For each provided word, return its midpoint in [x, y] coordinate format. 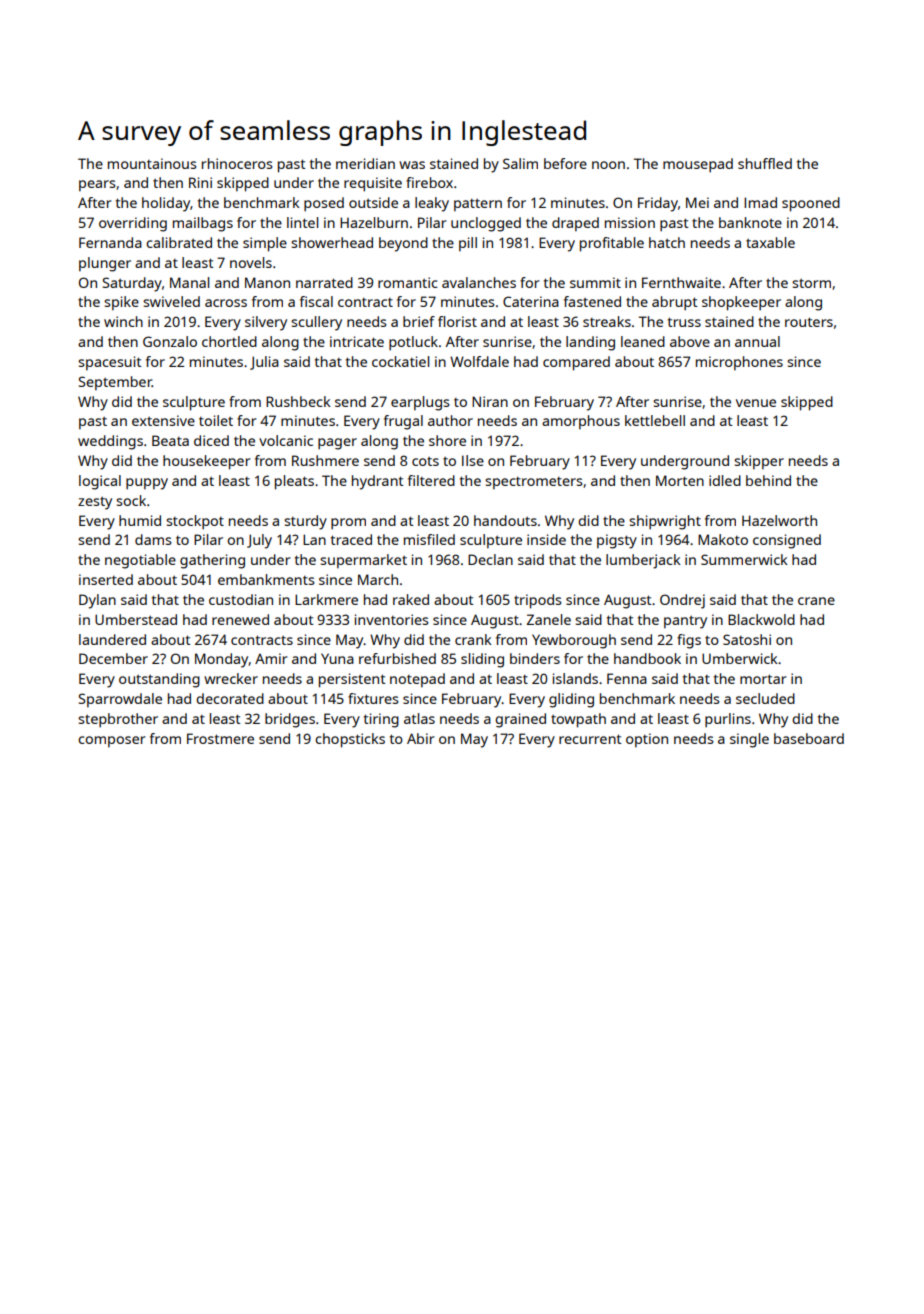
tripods [538, 601]
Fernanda [110, 242]
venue [756, 403]
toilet [216, 420]
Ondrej [682, 601]
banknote [750, 222]
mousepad [698, 165]
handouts [505, 520]
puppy [147, 484]
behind [768, 480]
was [412, 165]
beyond [403, 244]
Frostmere [220, 738]
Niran [490, 401]
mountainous [152, 163]
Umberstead [136, 619]
